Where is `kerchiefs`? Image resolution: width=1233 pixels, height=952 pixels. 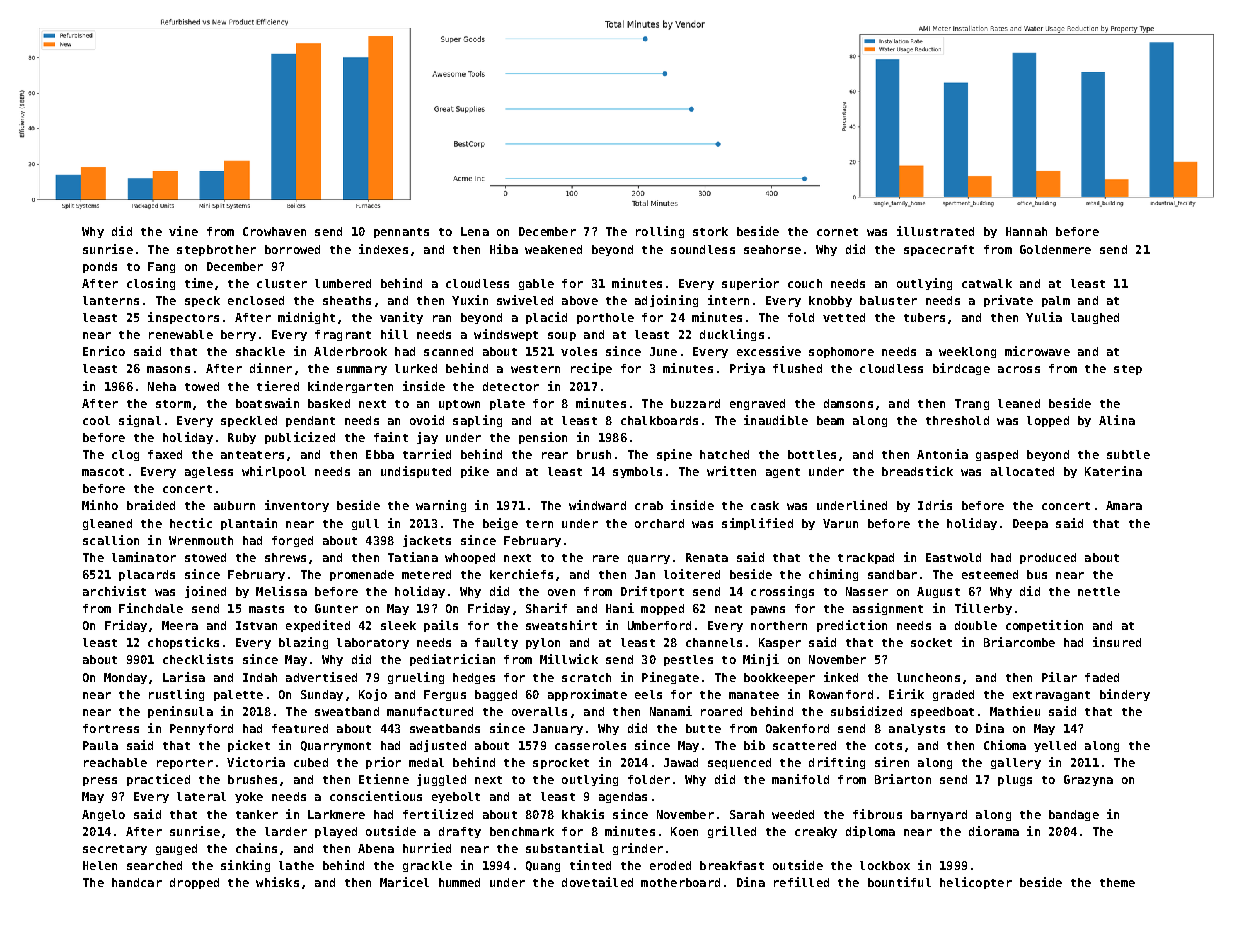 kerchiefs is located at coordinates (521, 574).
